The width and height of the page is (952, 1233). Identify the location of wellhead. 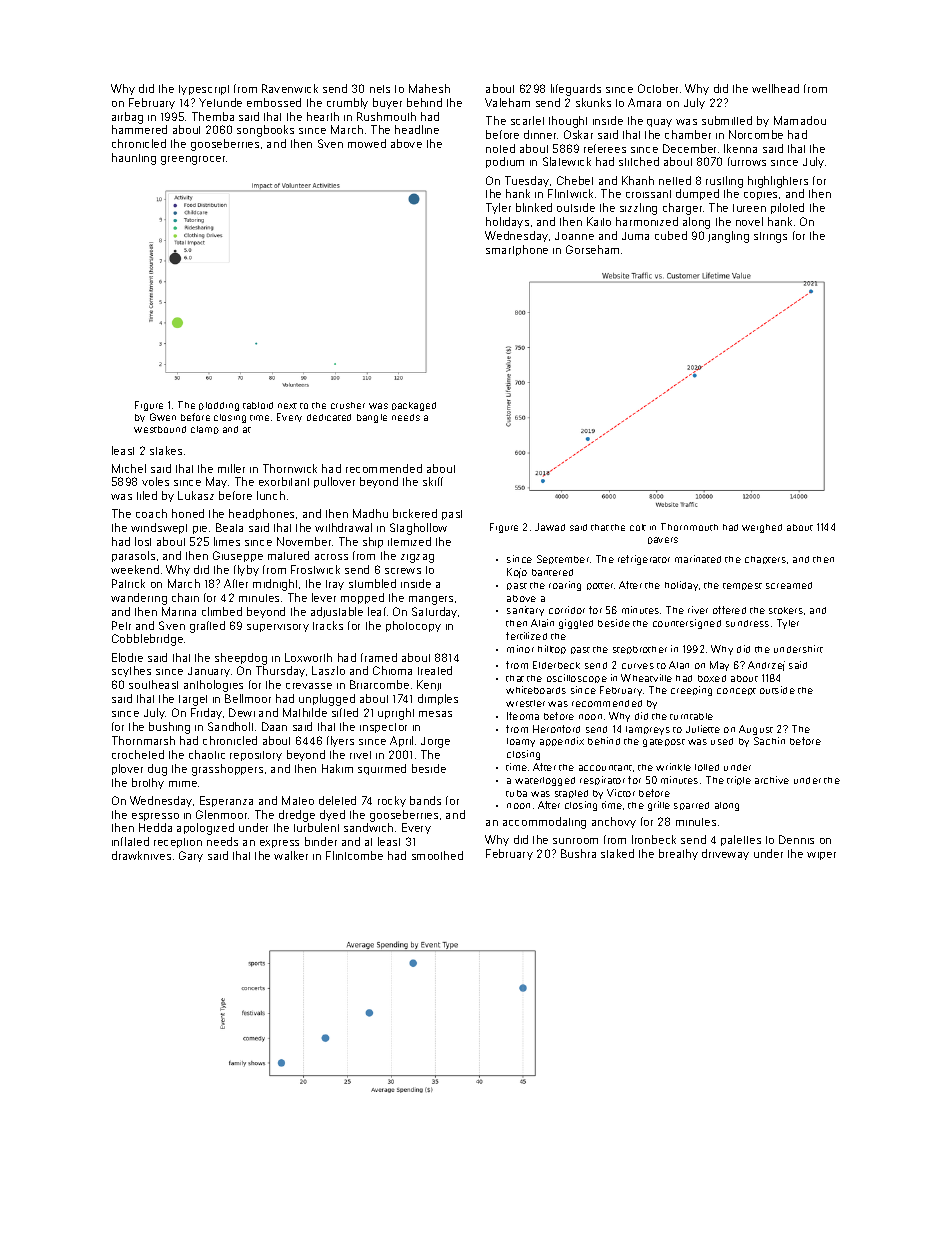
(775, 88).
